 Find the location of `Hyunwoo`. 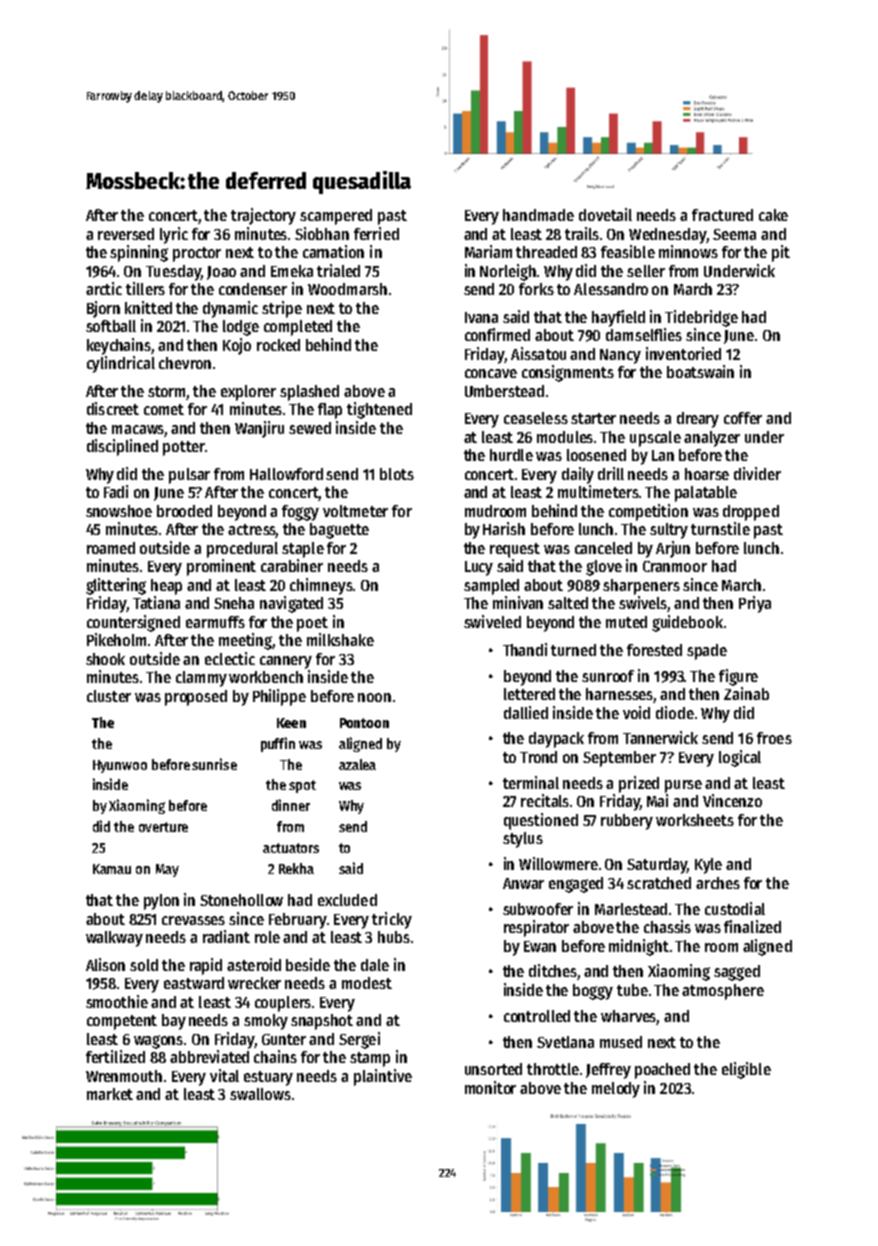

Hyunwoo is located at coordinates (120, 766).
